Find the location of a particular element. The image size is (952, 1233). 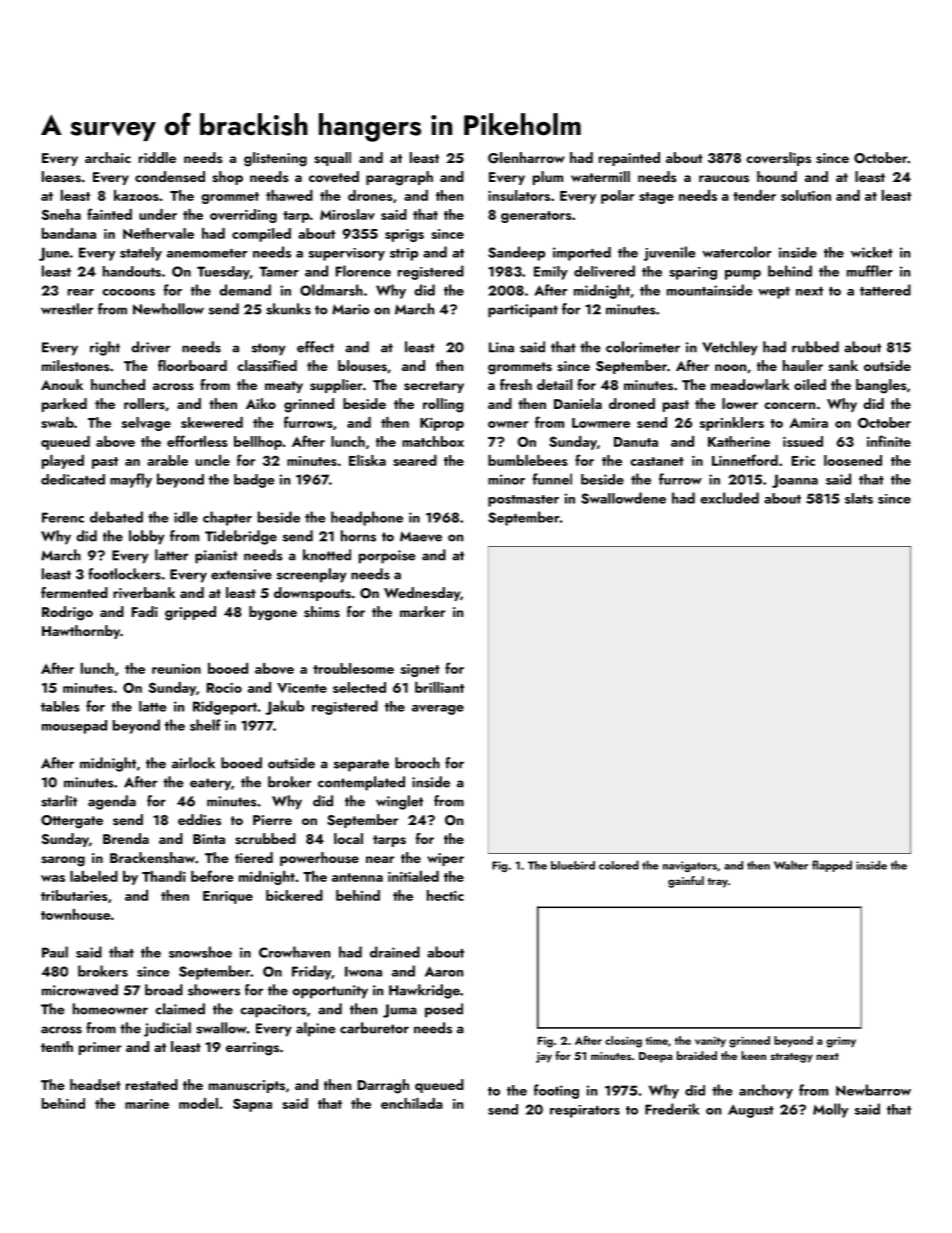

selvage is located at coordinates (146, 424).
